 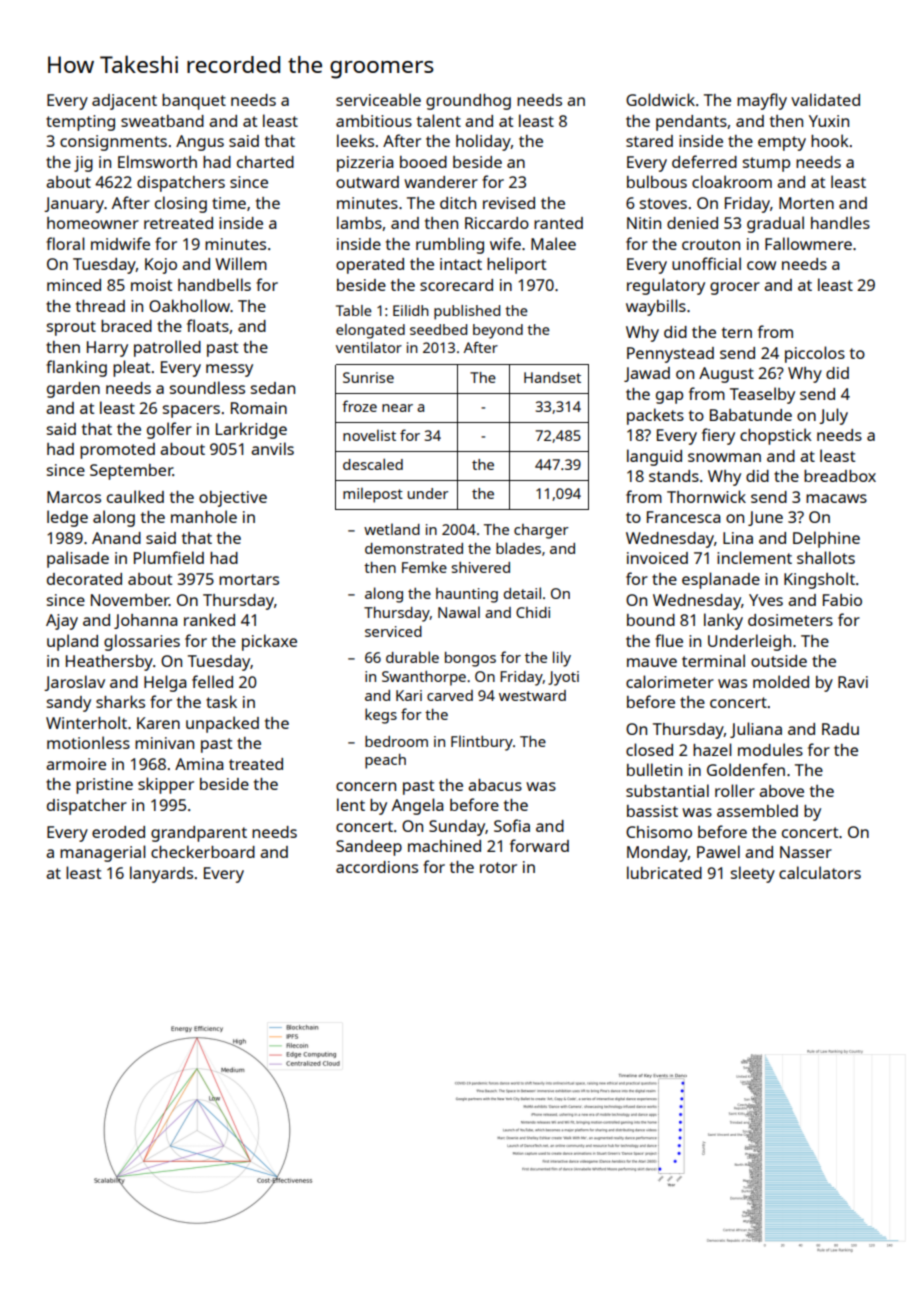 What do you see at coordinates (654, 769) in the document?
I see `bulletin` at bounding box center [654, 769].
